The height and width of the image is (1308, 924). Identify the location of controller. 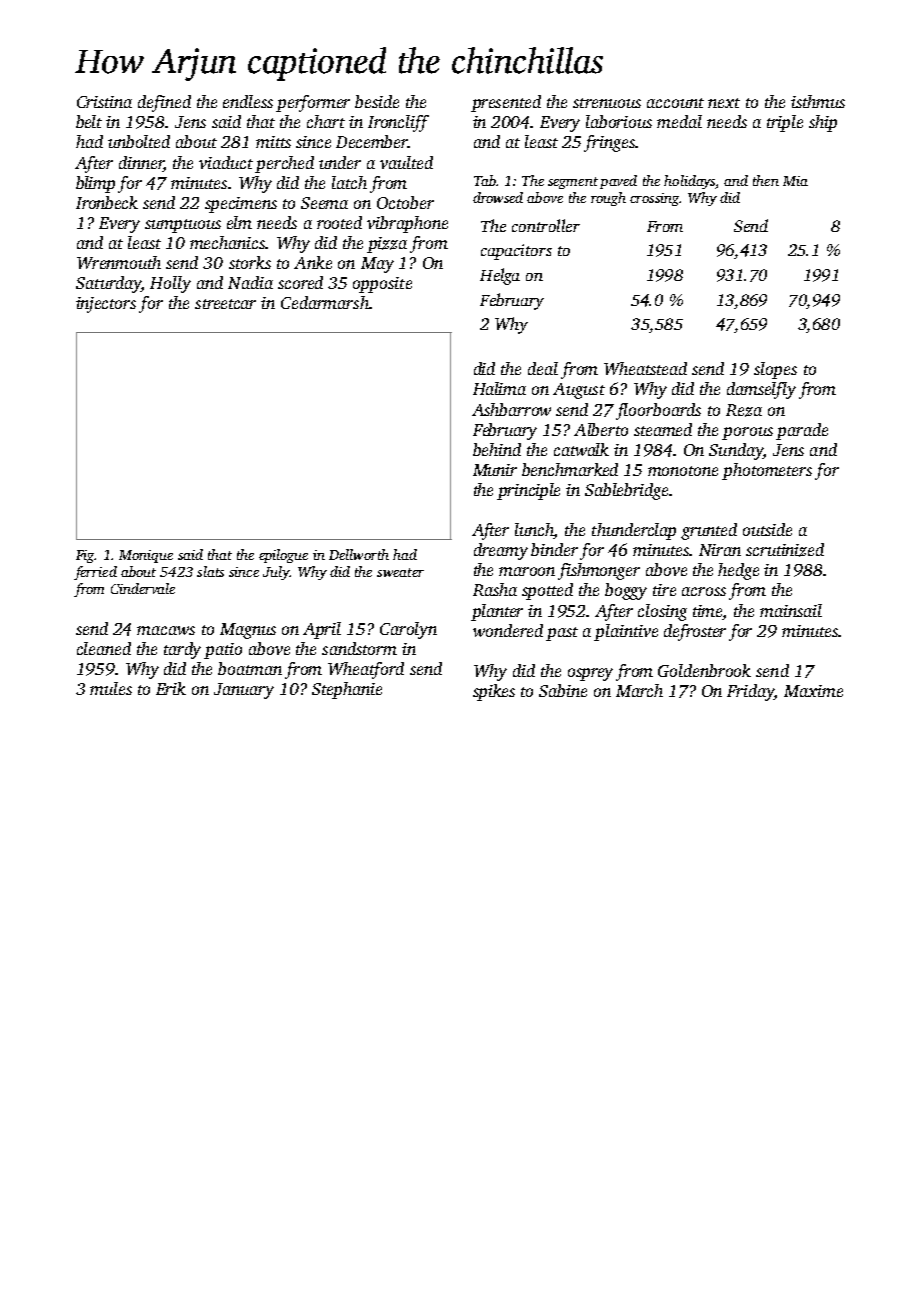
(546, 225).
